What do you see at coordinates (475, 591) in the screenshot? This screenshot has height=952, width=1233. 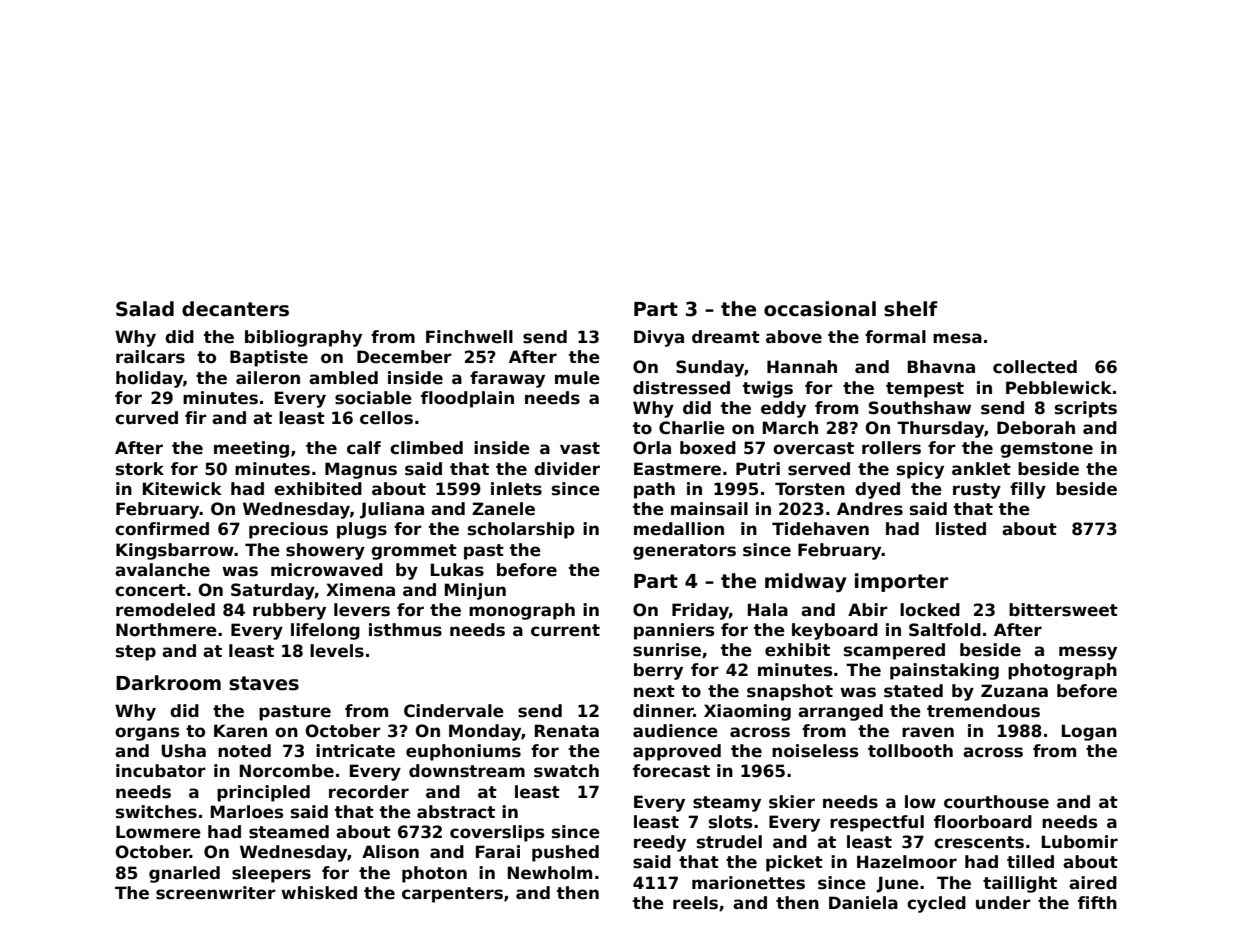 I see `Minjun` at bounding box center [475, 591].
